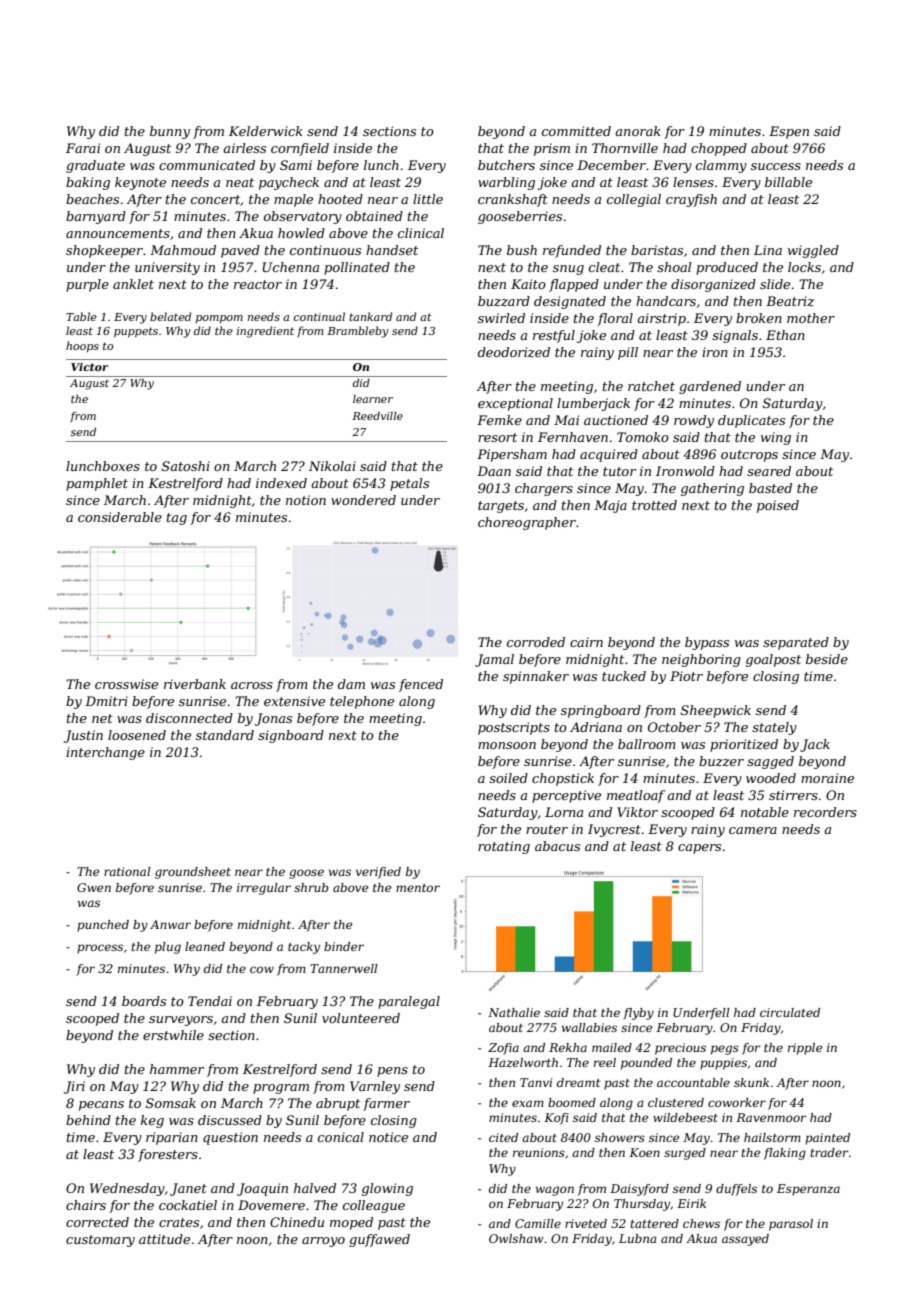 The height and width of the image is (1314, 924). I want to click on seared, so click(769, 471).
